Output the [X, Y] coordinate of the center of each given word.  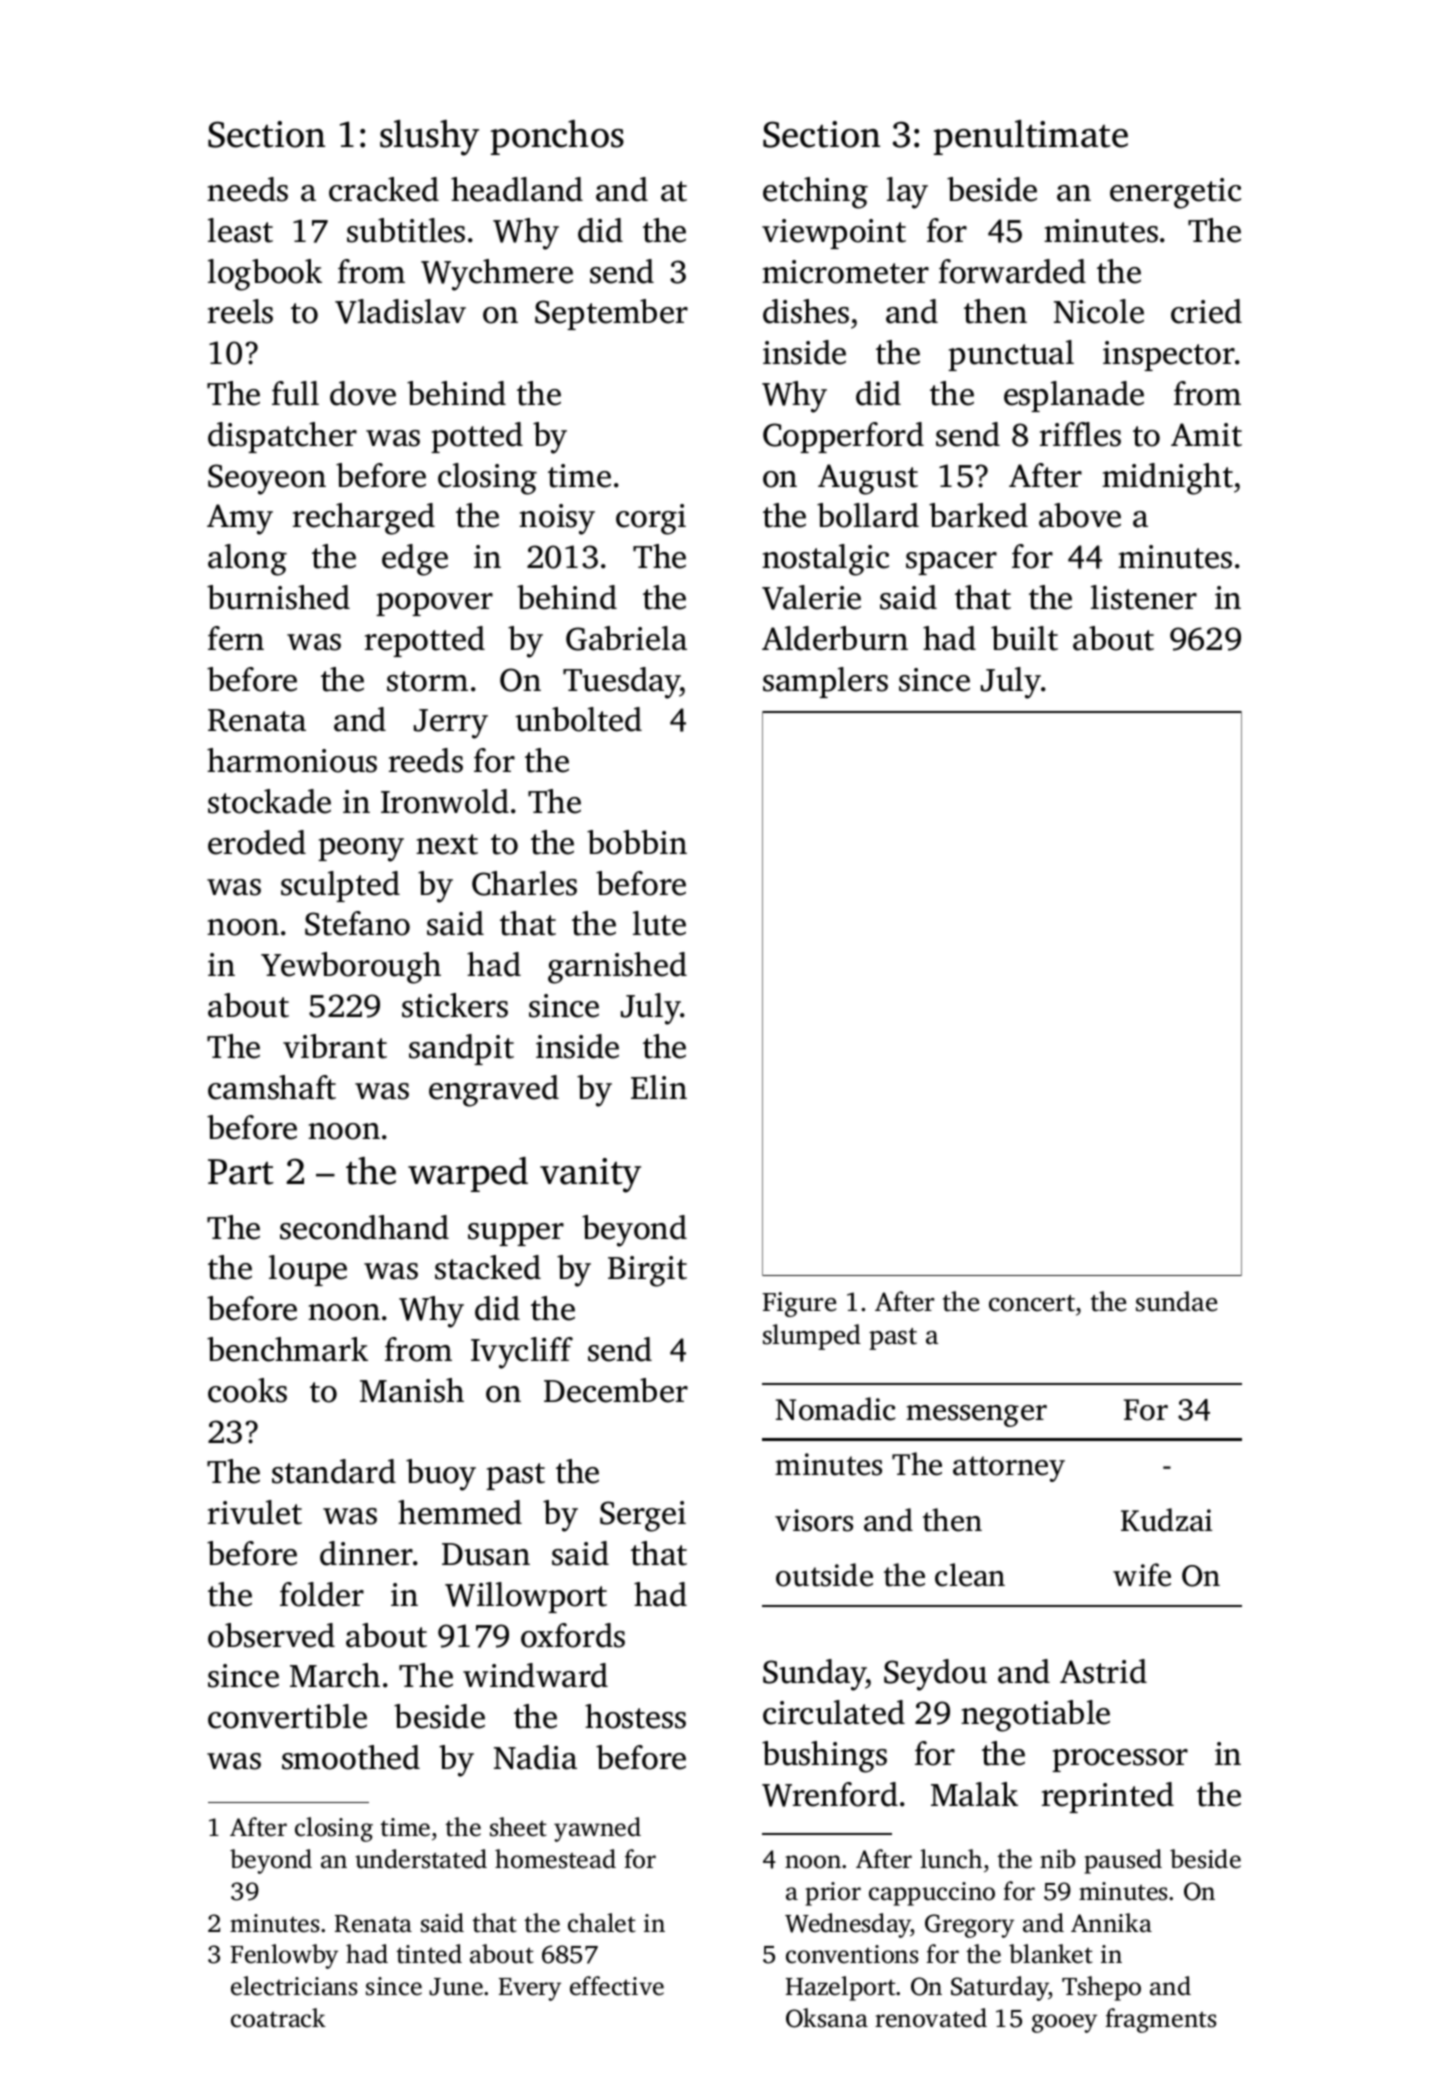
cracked [384, 189]
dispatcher [282, 437]
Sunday [815, 1675]
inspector [1169, 356]
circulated [834, 1712]
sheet [518, 1827]
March [335, 1675]
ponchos [557, 137]
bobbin [637, 842]
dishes [806, 311]
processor [1120, 1760]
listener [1144, 597]
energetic [1175, 193]
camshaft [272, 1087]
